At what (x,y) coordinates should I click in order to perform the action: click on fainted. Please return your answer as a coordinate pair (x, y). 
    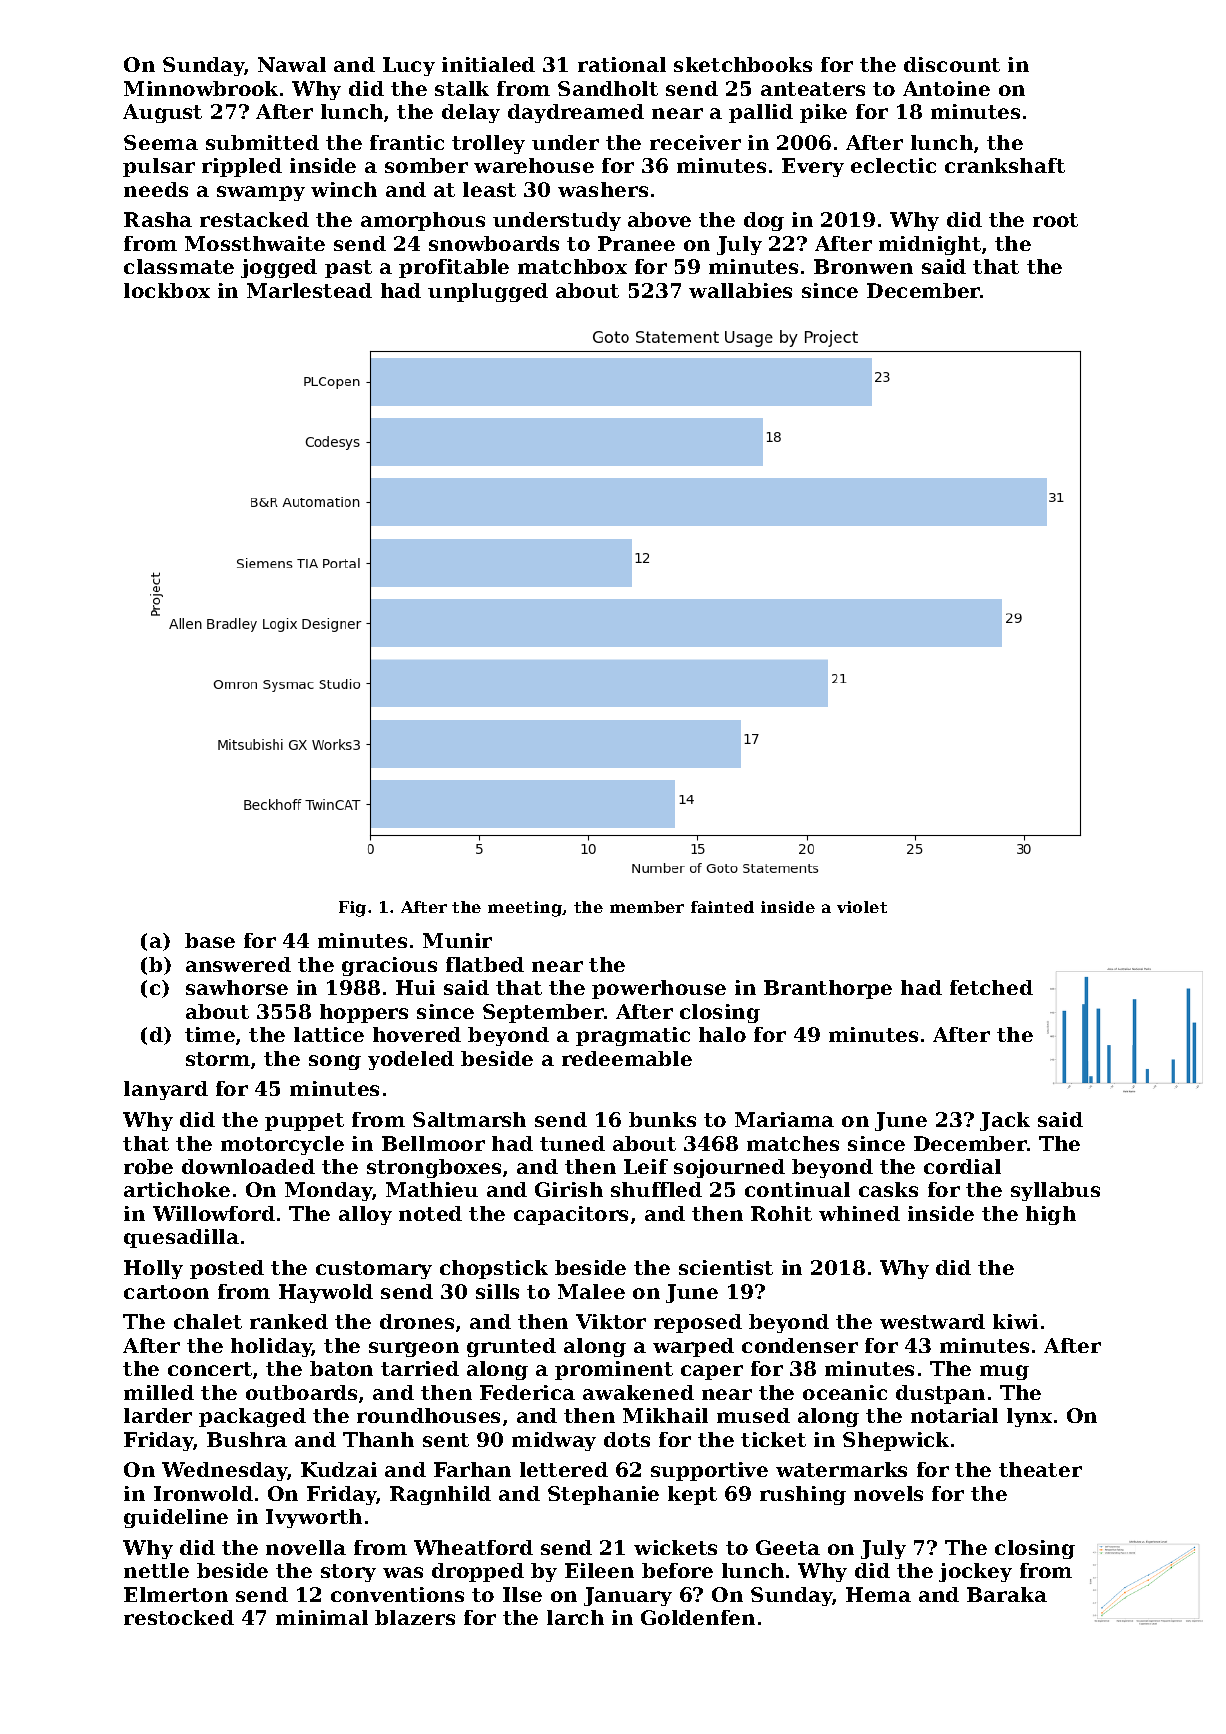
    Looking at the image, I should click on (722, 907).
